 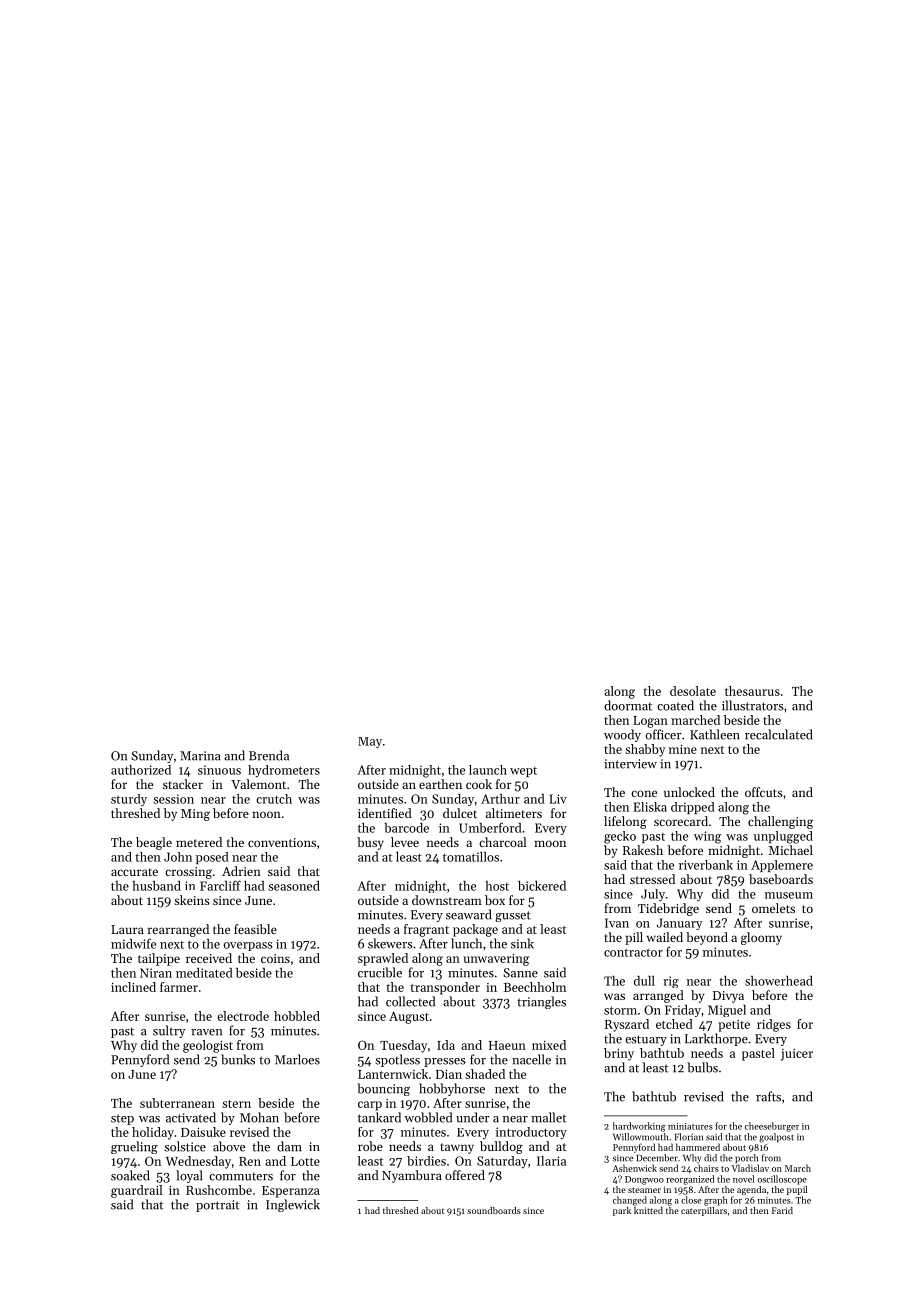 I want to click on coated, so click(x=675, y=705).
